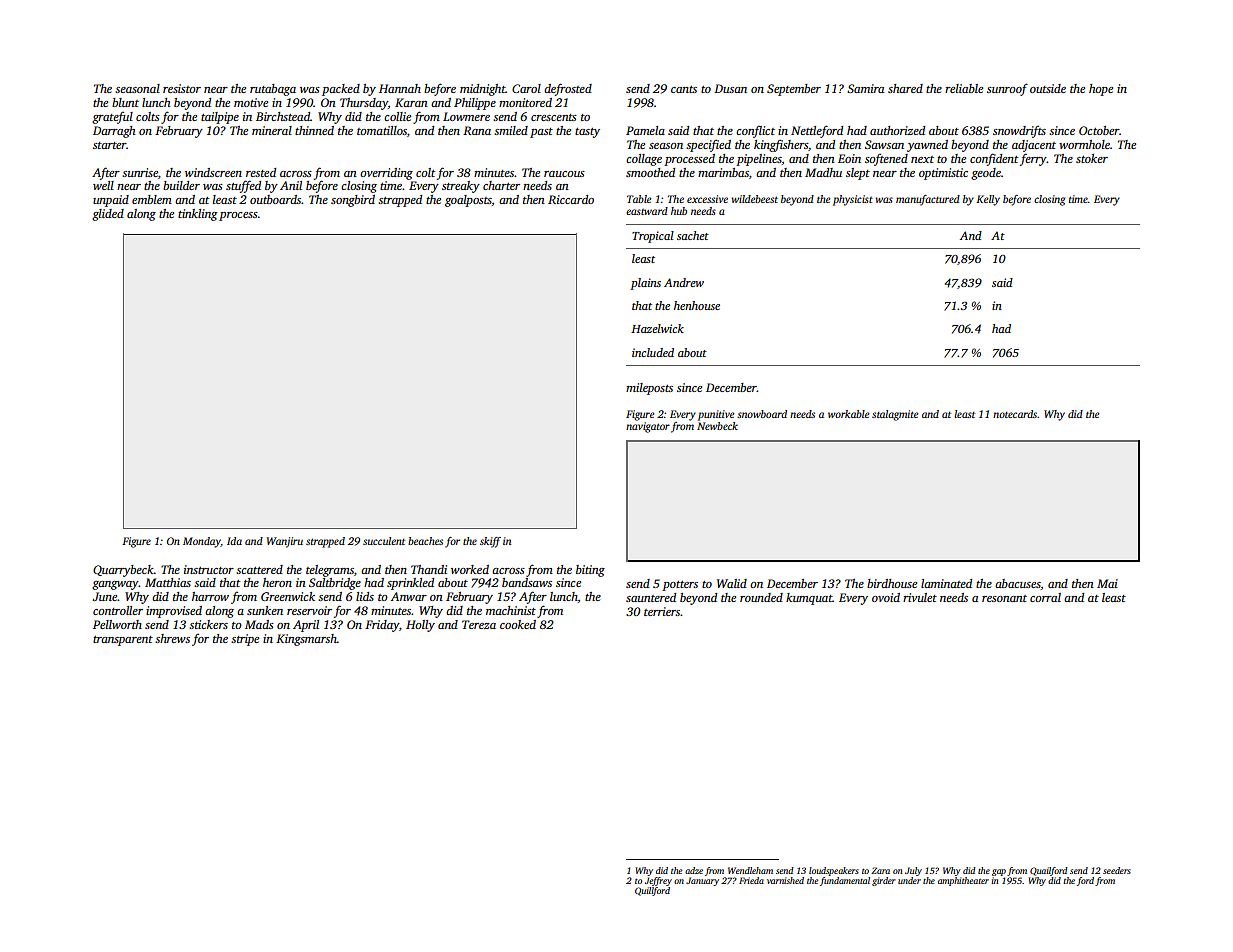 This screenshot has height=952, width=1233. Describe the element at coordinates (717, 426) in the screenshot. I see `Newbeck` at that location.
